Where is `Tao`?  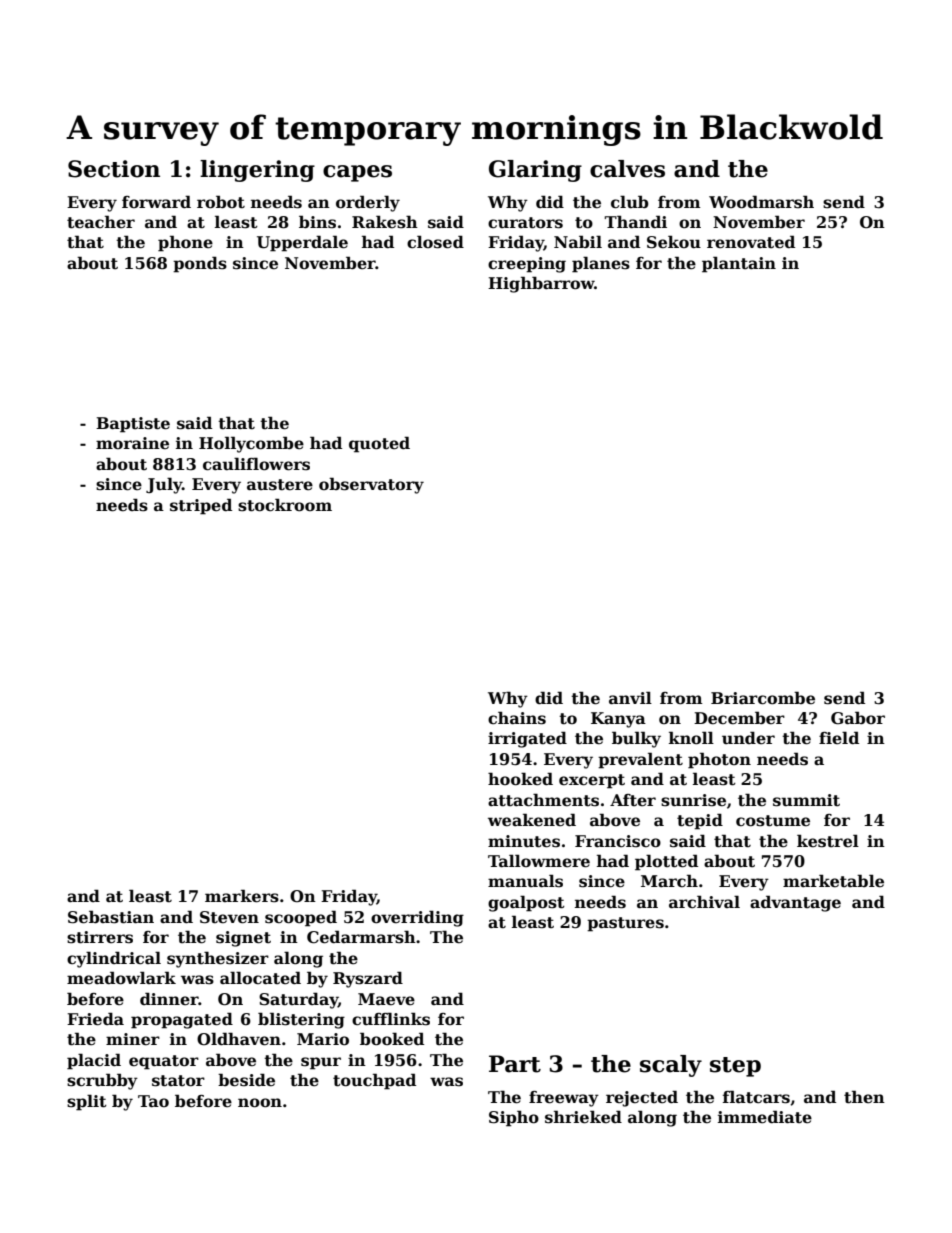 Tao is located at coordinates (153, 1101).
